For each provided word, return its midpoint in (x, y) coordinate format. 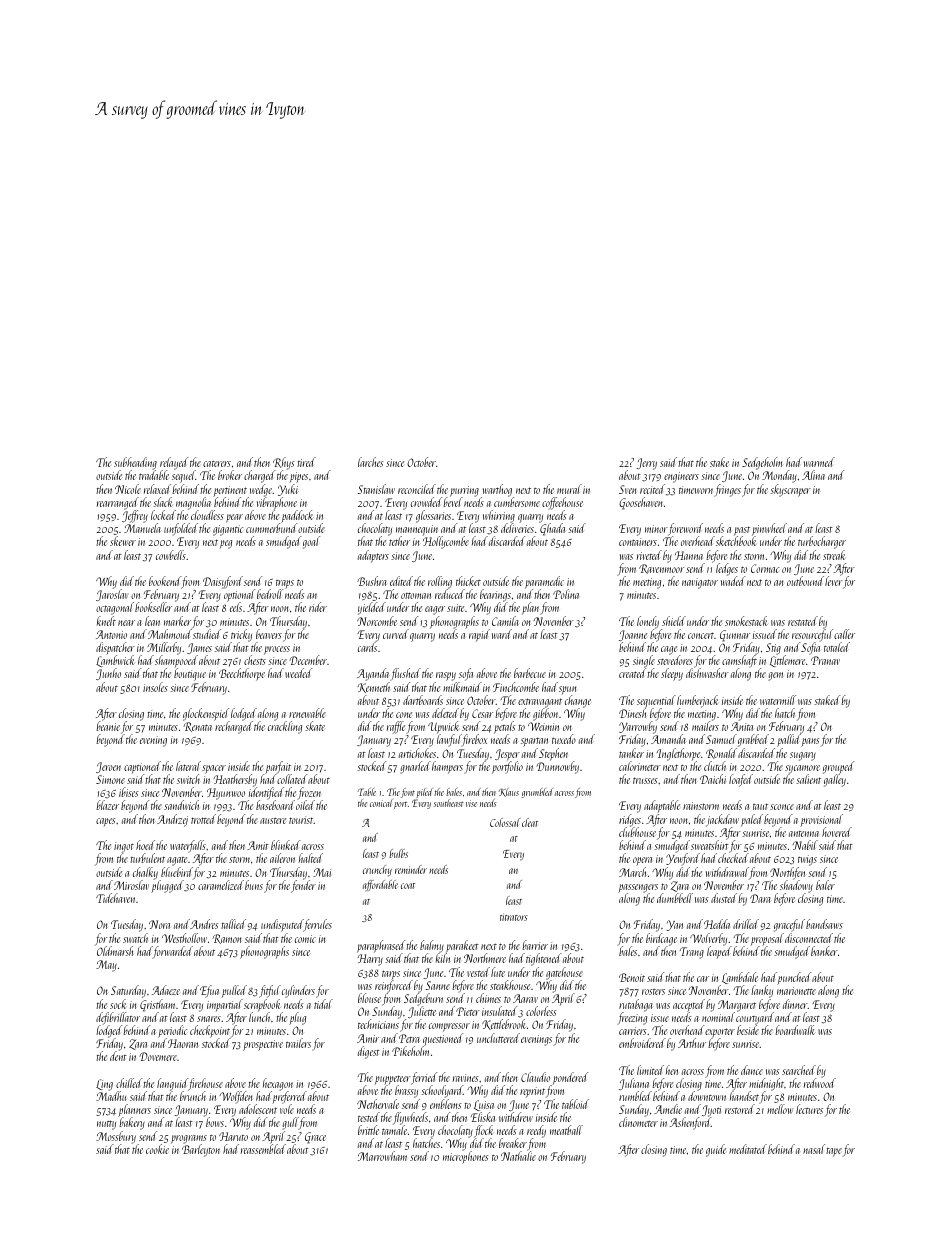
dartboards (423, 700)
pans (810, 742)
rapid (479, 635)
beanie (108, 726)
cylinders (298, 991)
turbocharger (822, 542)
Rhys (283, 464)
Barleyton (201, 1150)
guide (716, 1150)
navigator (700, 583)
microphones (465, 1158)
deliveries (517, 528)
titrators (514, 917)
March (632, 872)
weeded (298, 673)
